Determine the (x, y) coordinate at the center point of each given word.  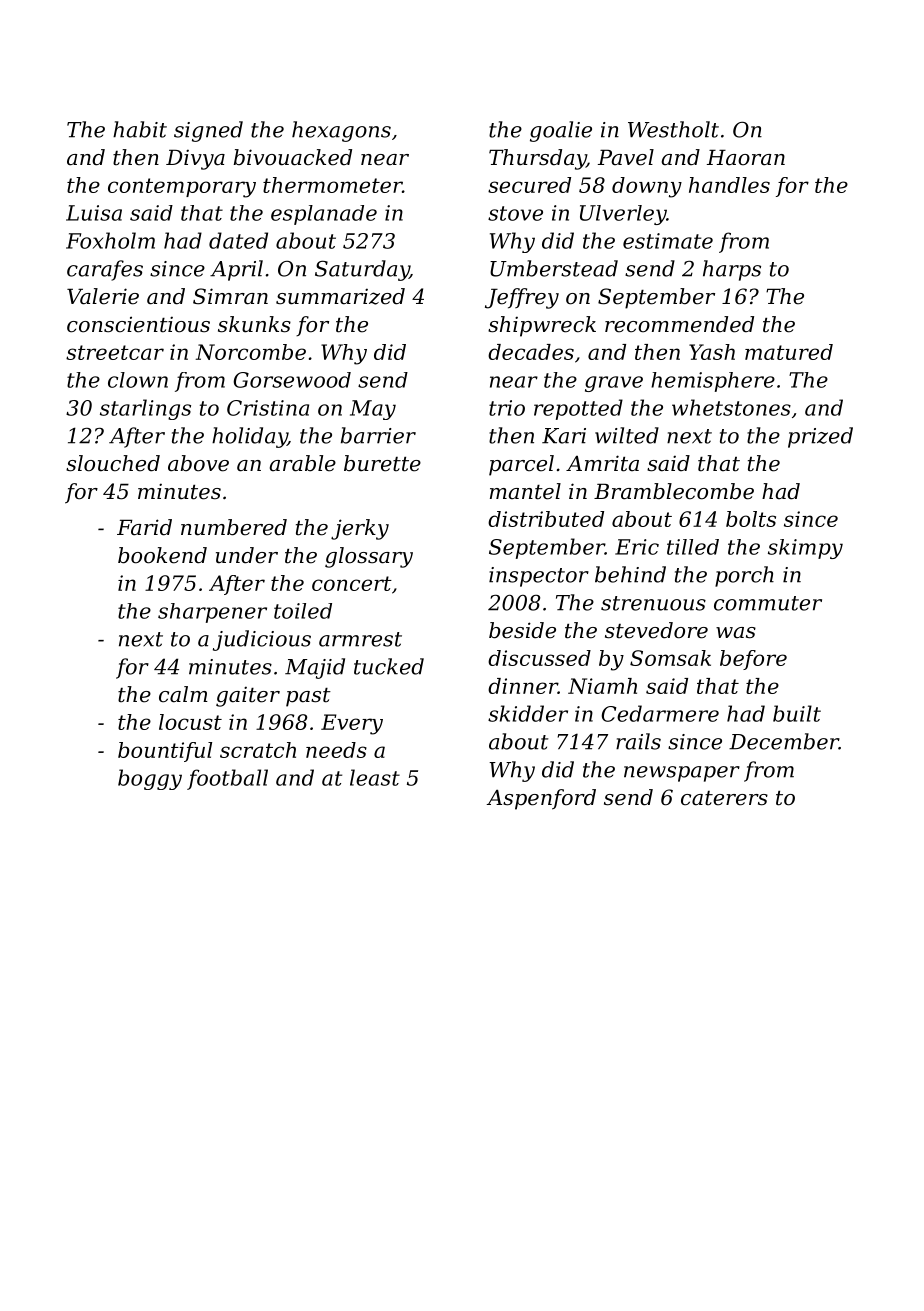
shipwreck (542, 326)
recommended (679, 324)
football (227, 779)
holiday (249, 437)
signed (208, 131)
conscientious (138, 324)
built (797, 713)
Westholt (673, 129)
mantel (525, 491)
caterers (724, 798)
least (375, 777)
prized (820, 437)
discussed (539, 658)
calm (183, 694)
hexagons (341, 131)
